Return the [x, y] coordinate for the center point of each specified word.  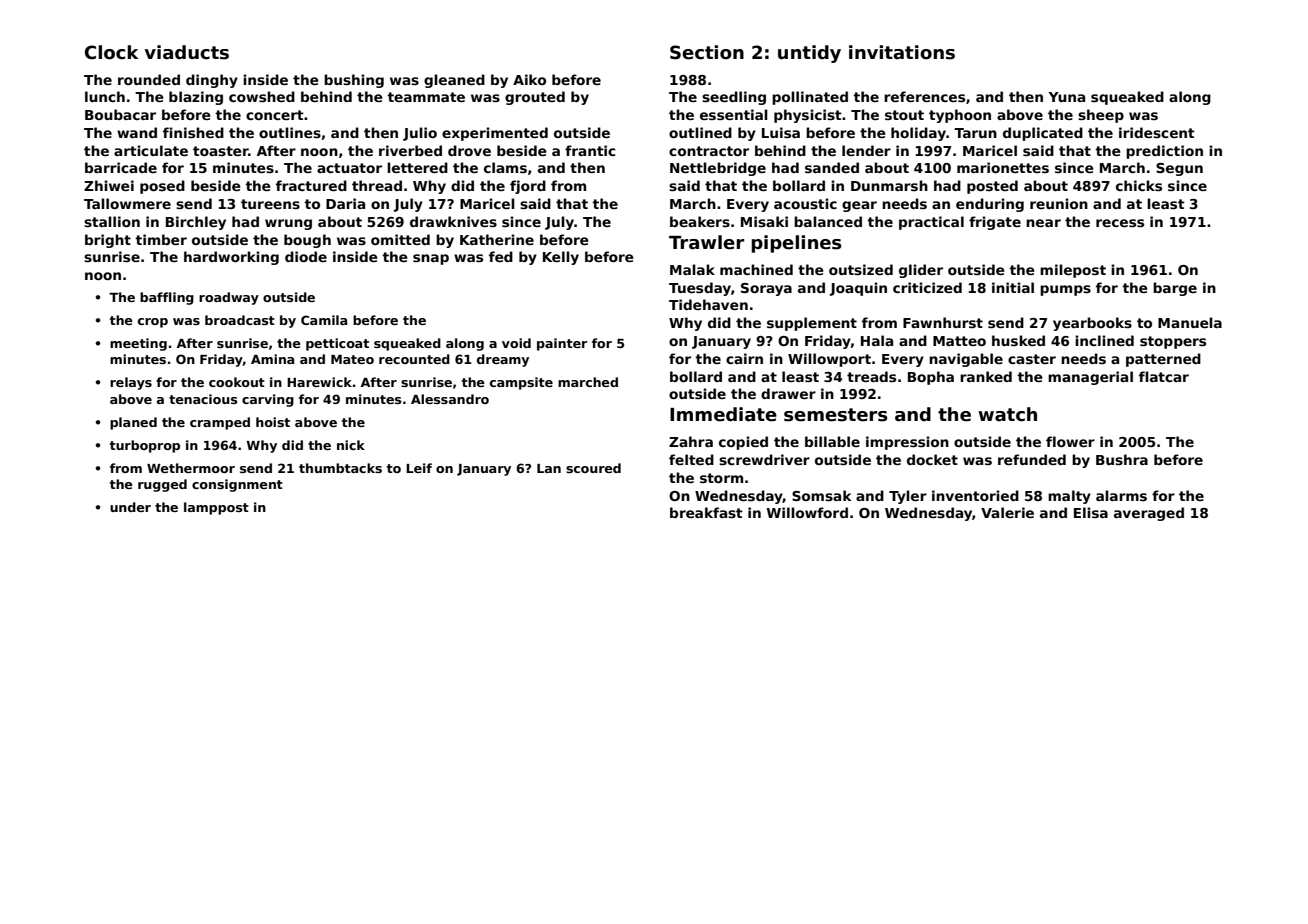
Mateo [352, 359]
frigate [995, 223]
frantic [590, 150]
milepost [1073, 271]
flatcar [1164, 376]
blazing [196, 98]
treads [871, 376]
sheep [1101, 116]
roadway [229, 298]
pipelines [796, 244]
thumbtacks [340, 468]
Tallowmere [127, 203]
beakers [700, 221]
